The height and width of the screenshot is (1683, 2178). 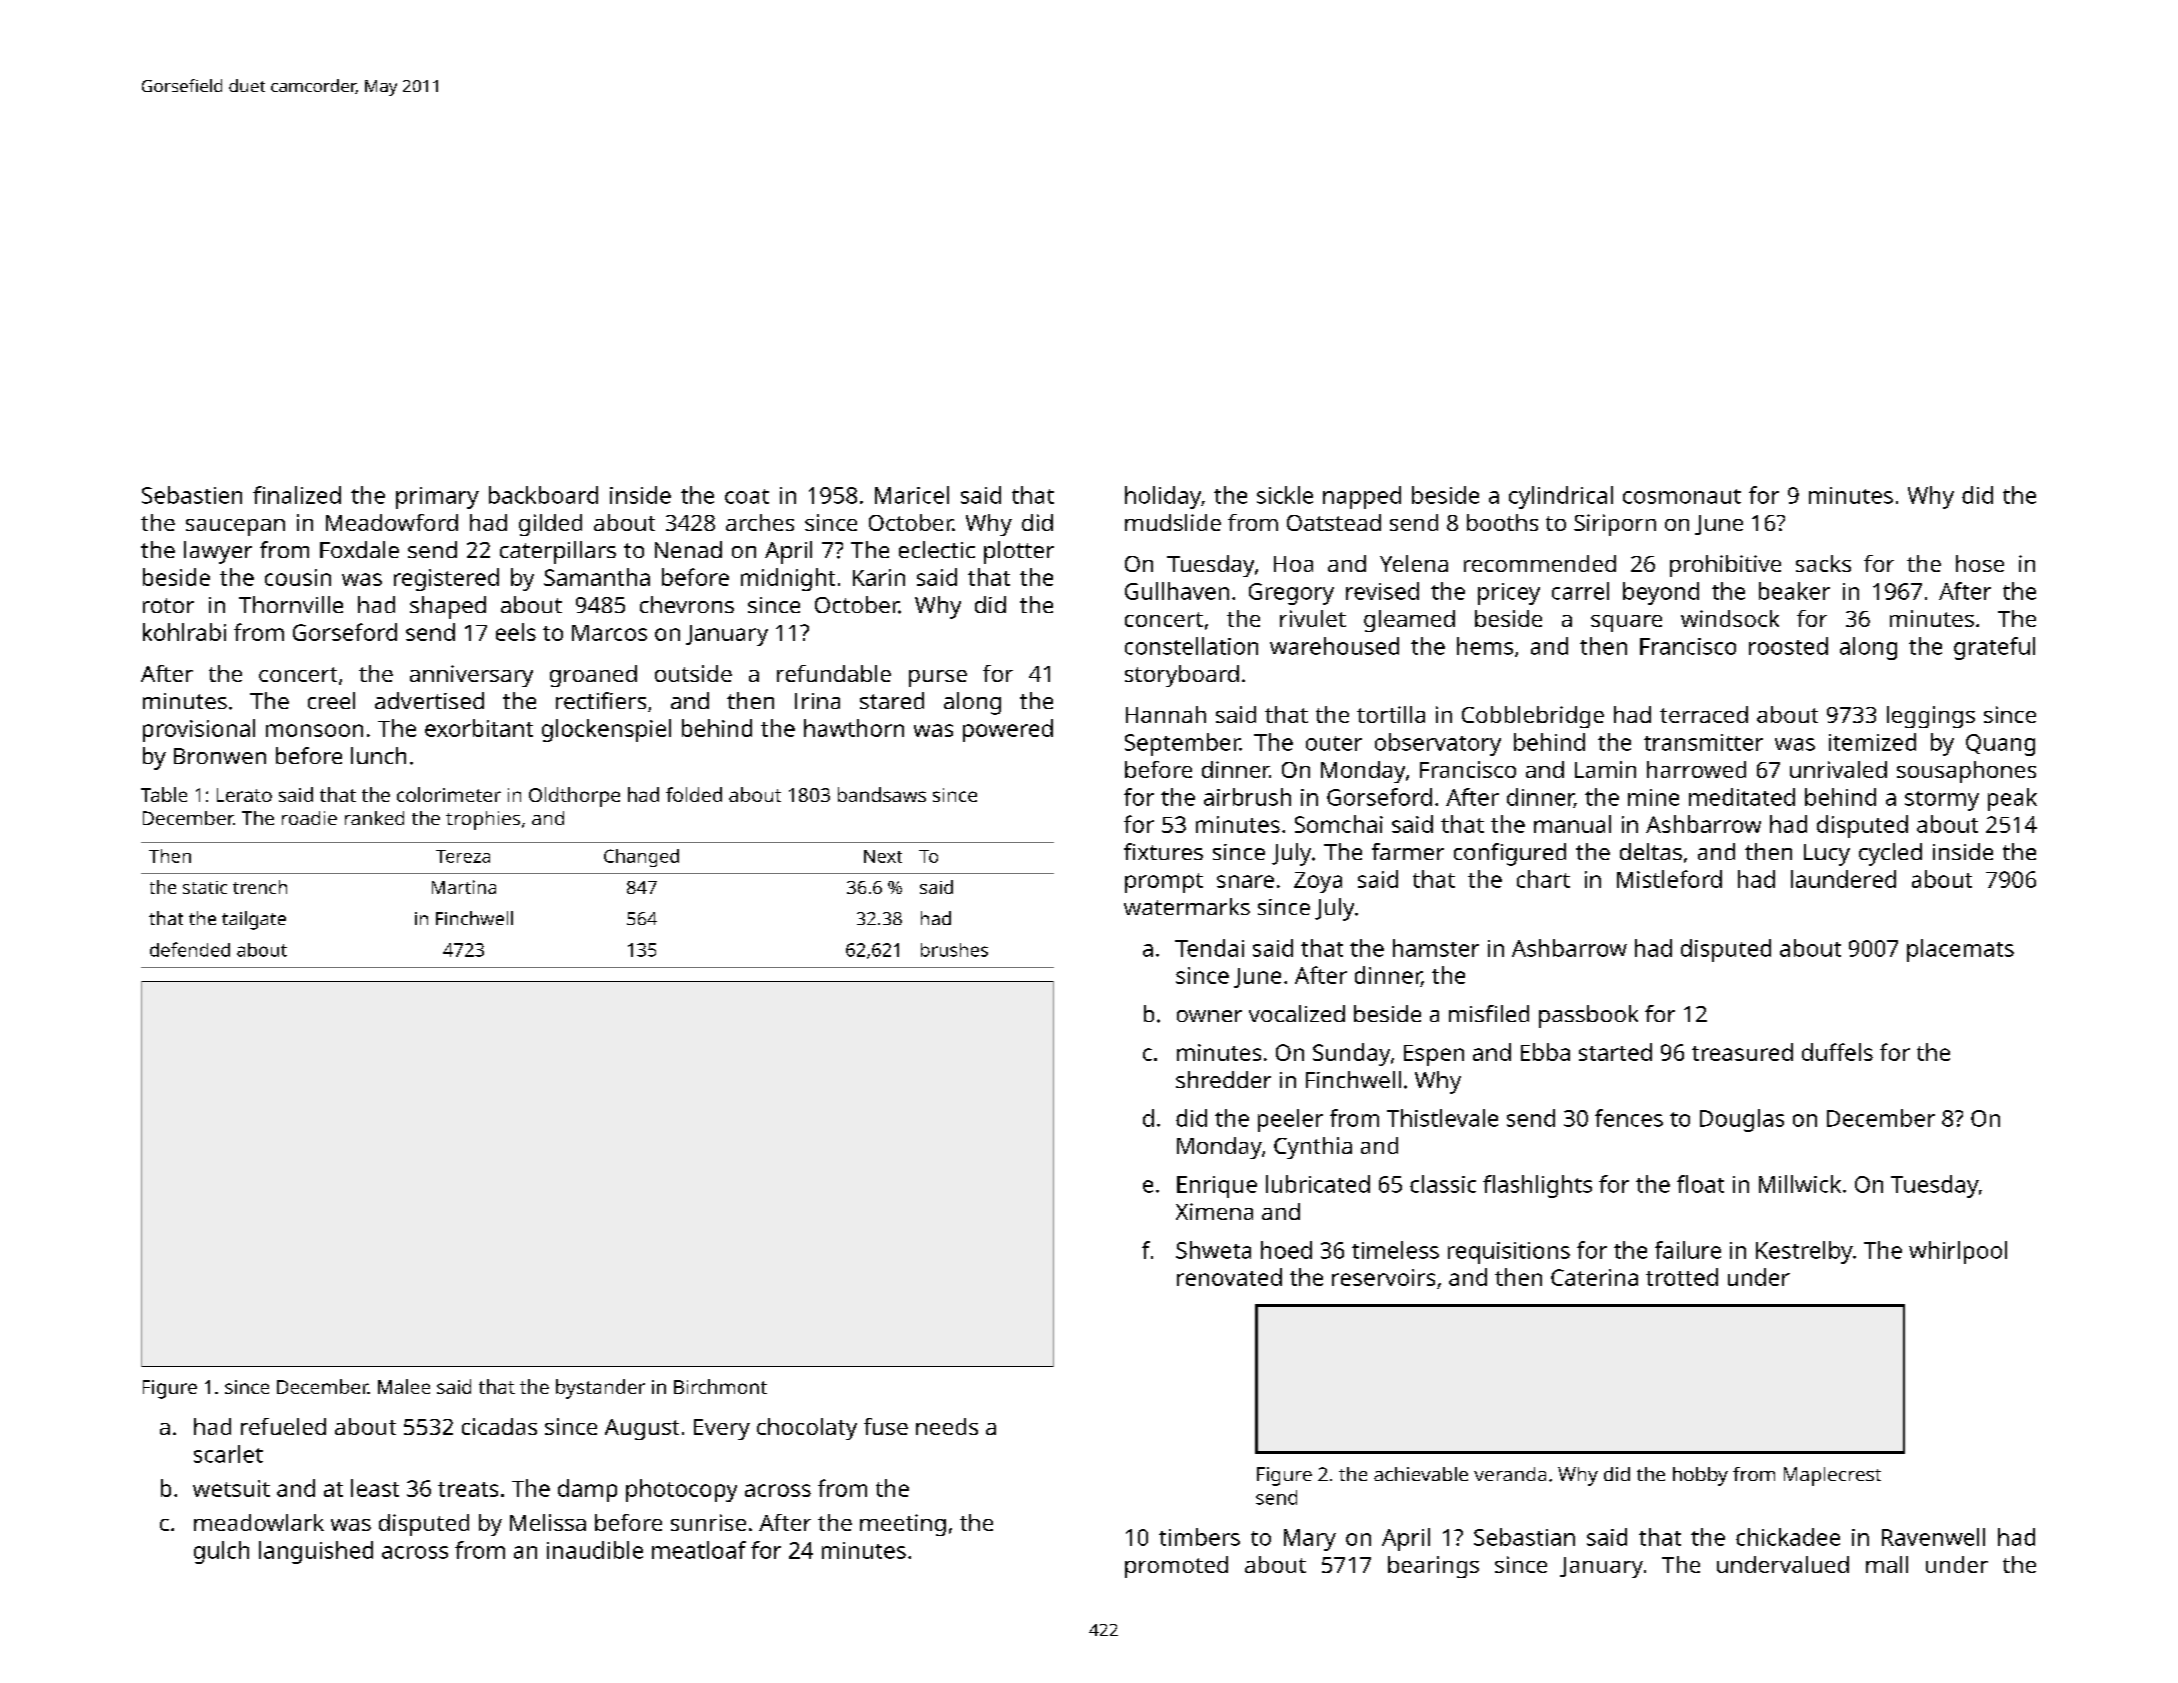 I want to click on terraced, so click(x=1704, y=714).
